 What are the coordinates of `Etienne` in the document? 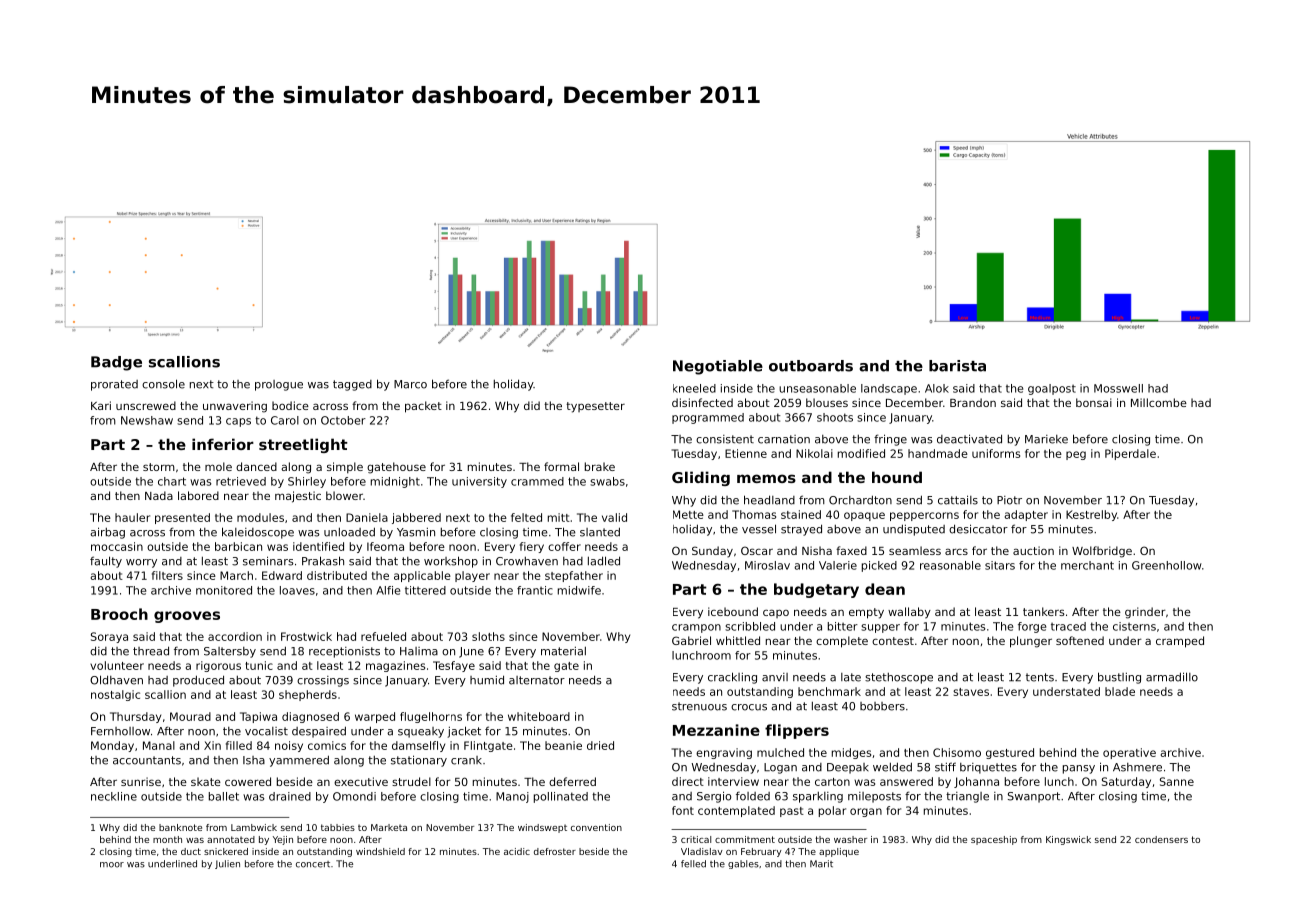 It's located at (746, 453).
